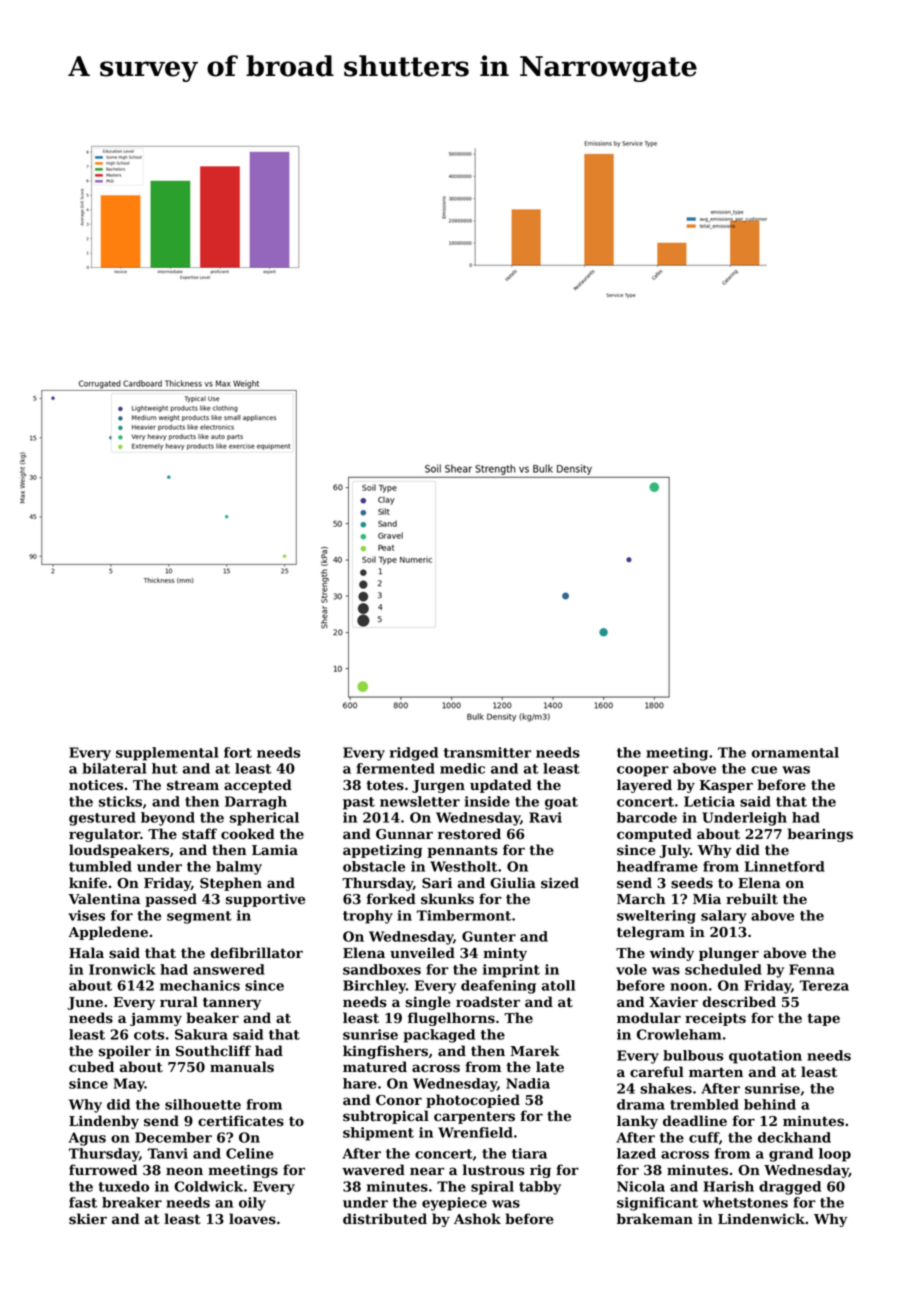 The image size is (924, 1308). What do you see at coordinates (420, 801) in the document?
I see `newsletter` at bounding box center [420, 801].
